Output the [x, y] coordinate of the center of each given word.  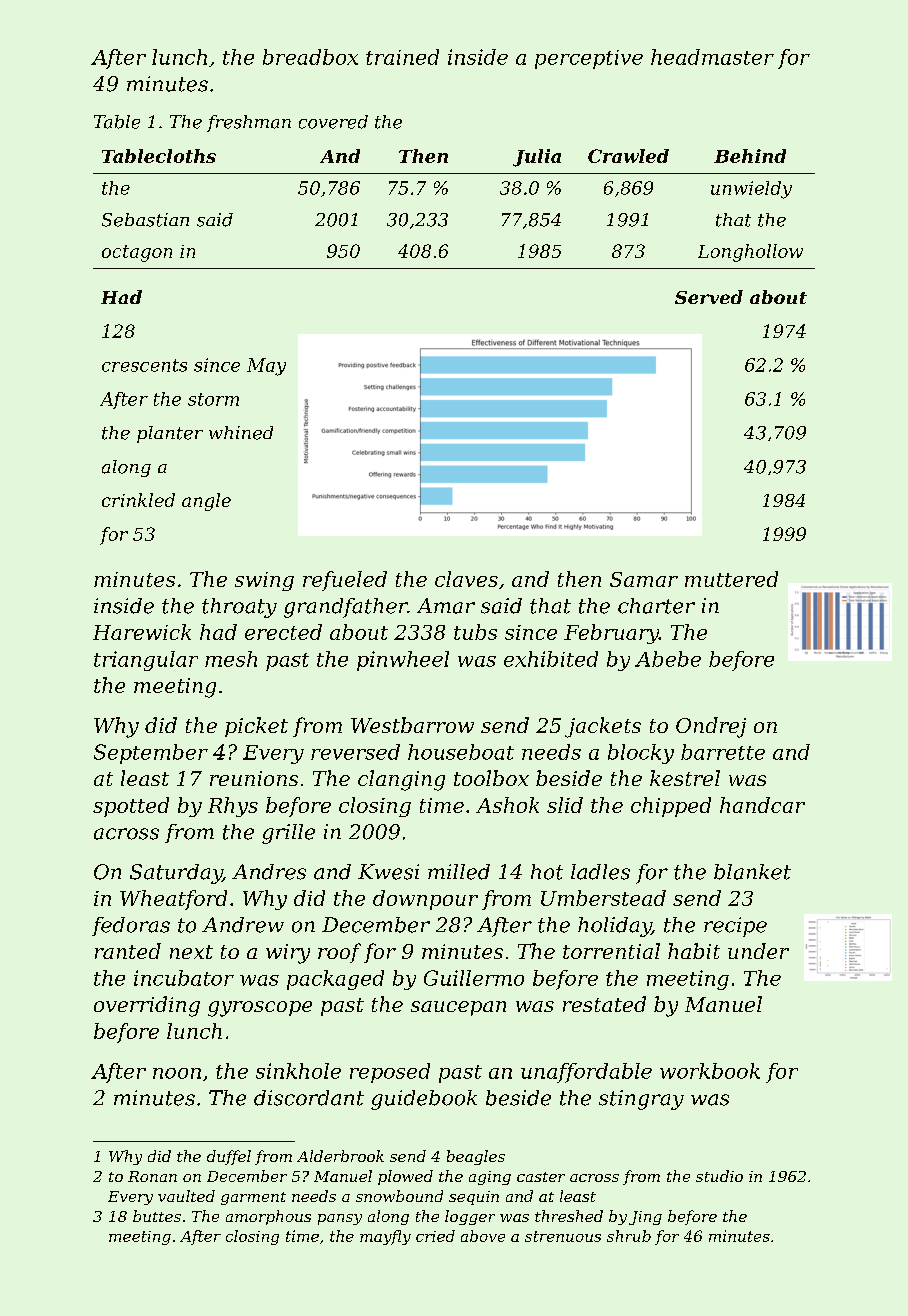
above [483, 1236]
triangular [146, 661]
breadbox [310, 57]
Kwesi [388, 872]
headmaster [712, 57]
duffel [229, 1157]
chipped [671, 807]
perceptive [589, 59]
